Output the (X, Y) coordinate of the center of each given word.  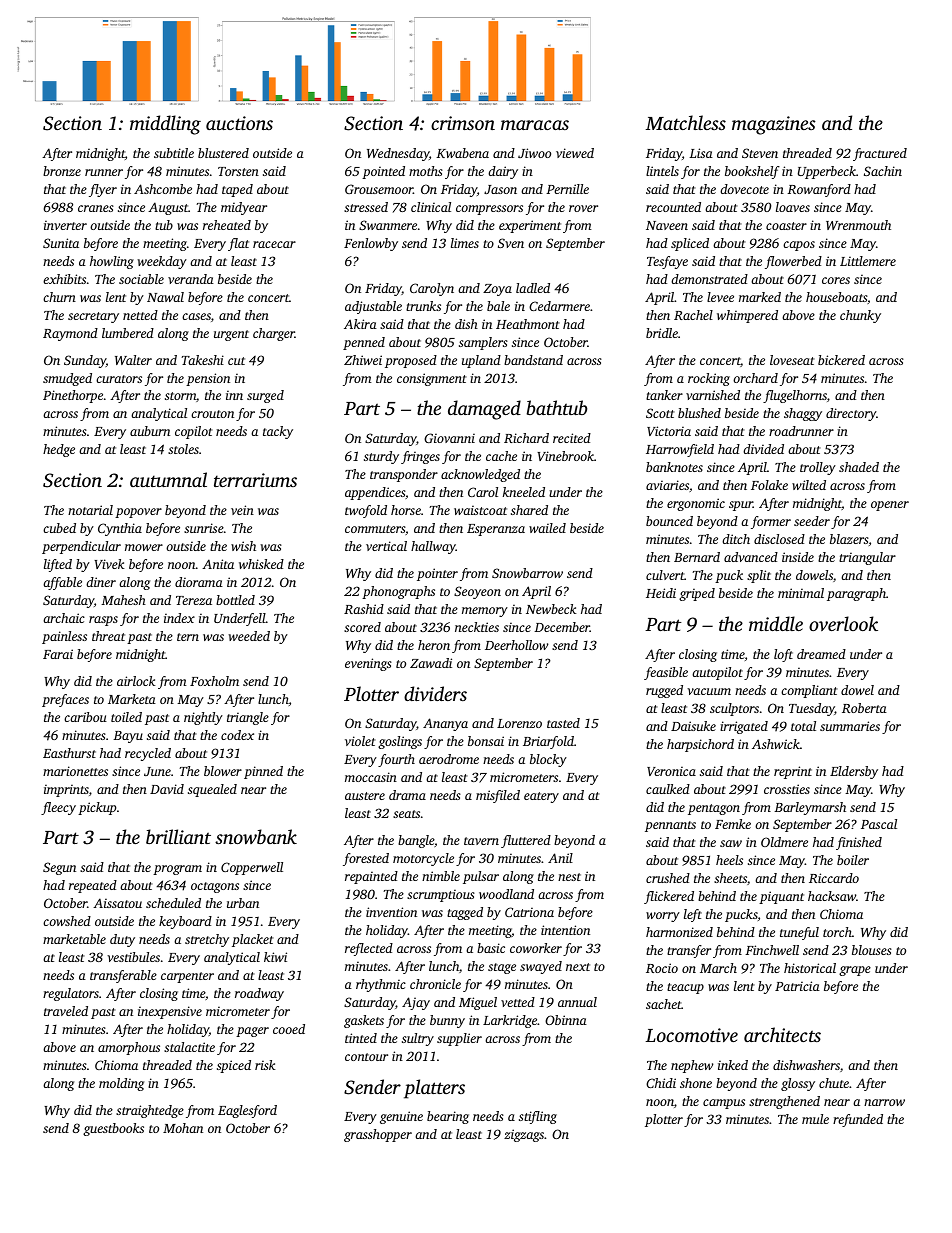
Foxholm (214, 681)
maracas (535, 125)
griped (697, 594)
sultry (418, 1039)
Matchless (686, 122)
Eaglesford (247, 1111)
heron (434, 645)
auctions (239, 123)
